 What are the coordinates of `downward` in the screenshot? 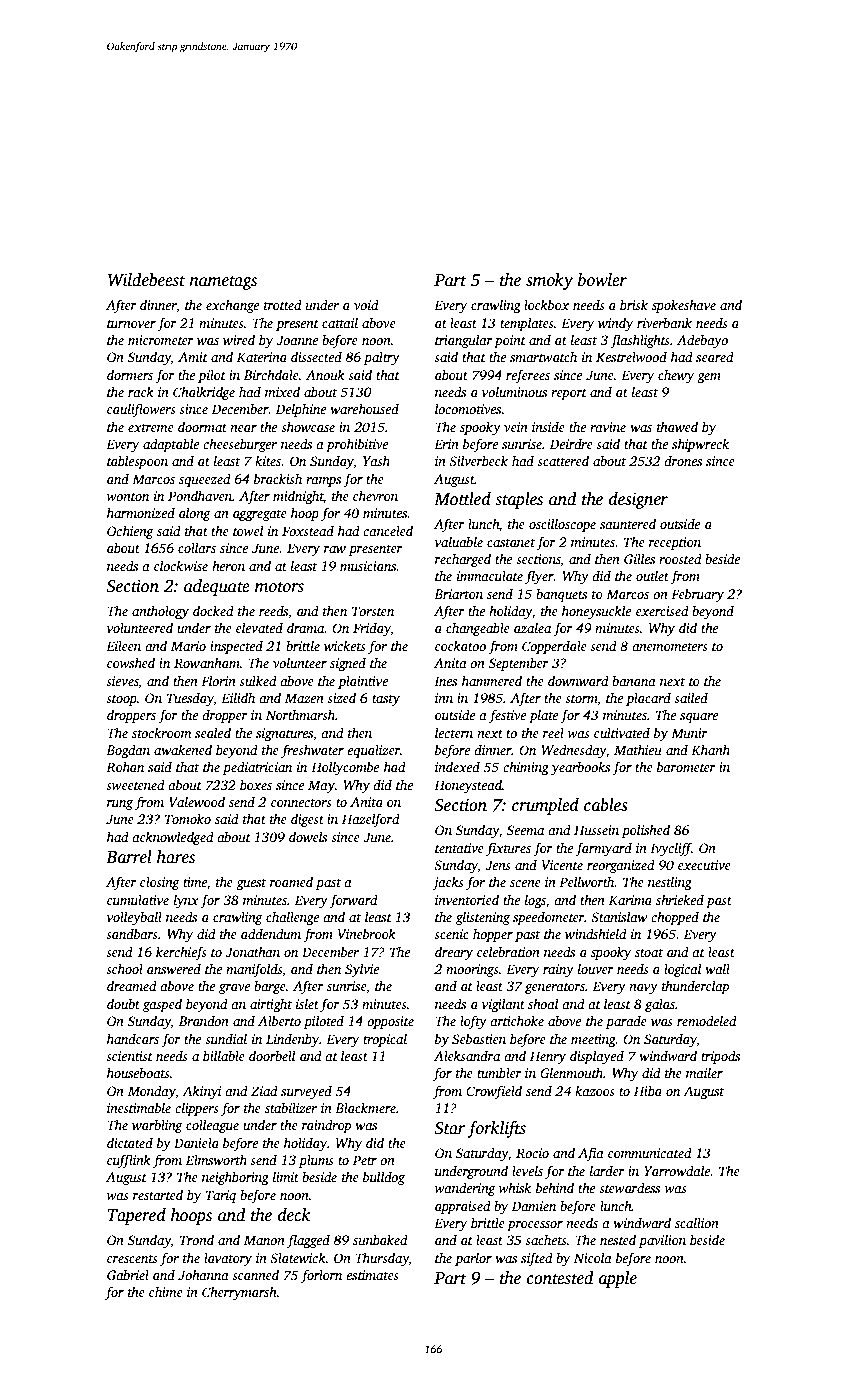 It's located at (578, 680).
